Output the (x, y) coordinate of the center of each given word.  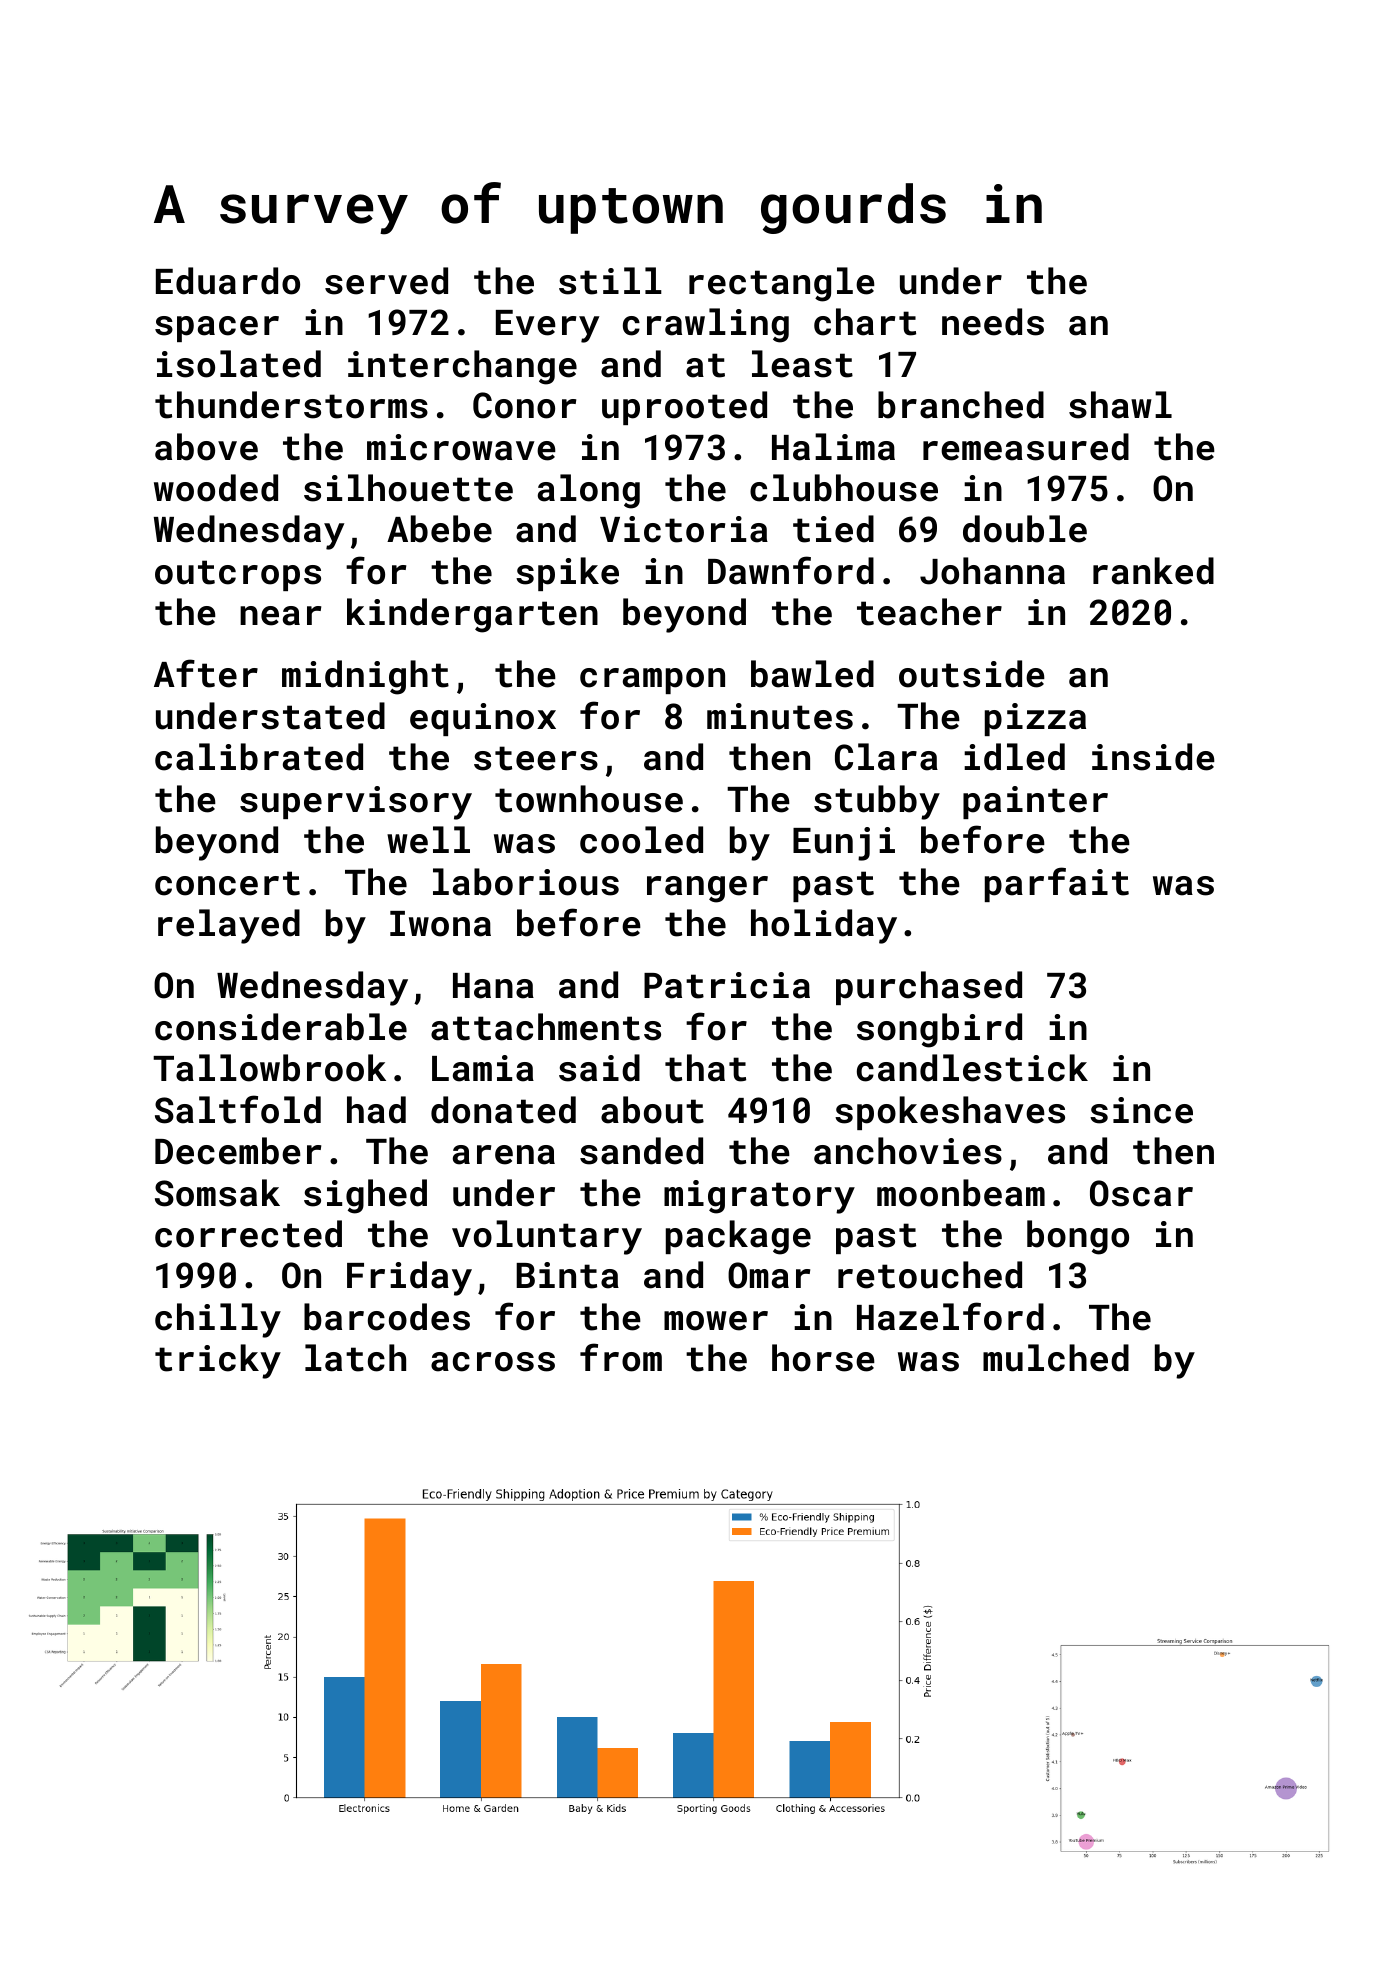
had (376, 1110)
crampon (652, 681)
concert (227, 883)
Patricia (727, 985)
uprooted (684, 408)
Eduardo (228, 281)
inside (1153, 757)
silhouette (408, 488)
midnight (365, 677)
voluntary (547, 1237)
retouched (930, 1275)
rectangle (782, 284)
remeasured (1026, 447)
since (1141, 1110)
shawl (1120, 405)
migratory (759, 1197)
